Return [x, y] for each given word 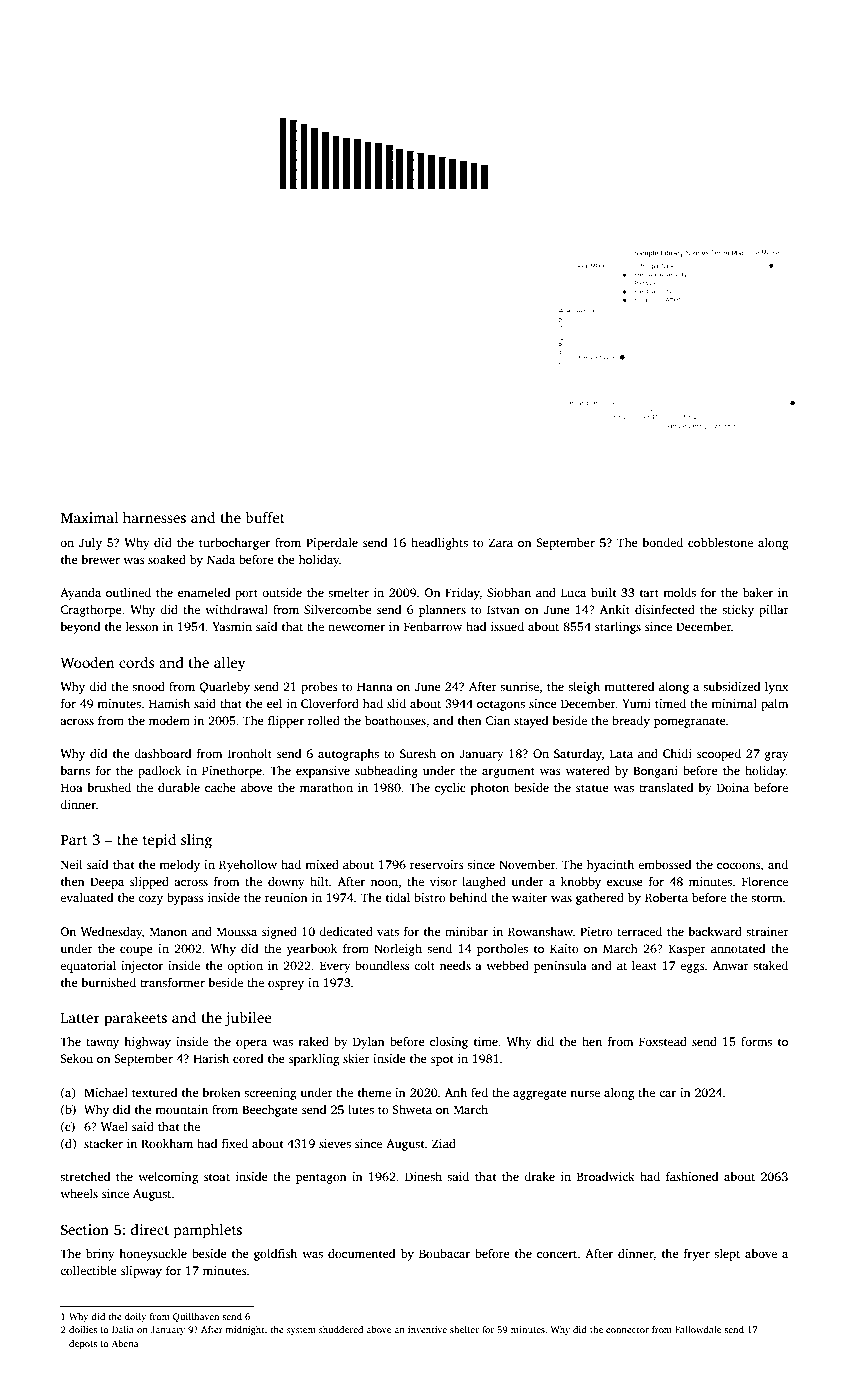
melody [179, 866]
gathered [600, 899]
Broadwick [606, 1176]
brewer [100, 559]
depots [83, 1344]
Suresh [418, 753]
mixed [322, 864]
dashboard [163, 753]
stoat [217, 1177]
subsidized [732, 686]
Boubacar [444, 1253]
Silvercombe [338, 609]
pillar [774, 611]
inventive [427, 1329]
